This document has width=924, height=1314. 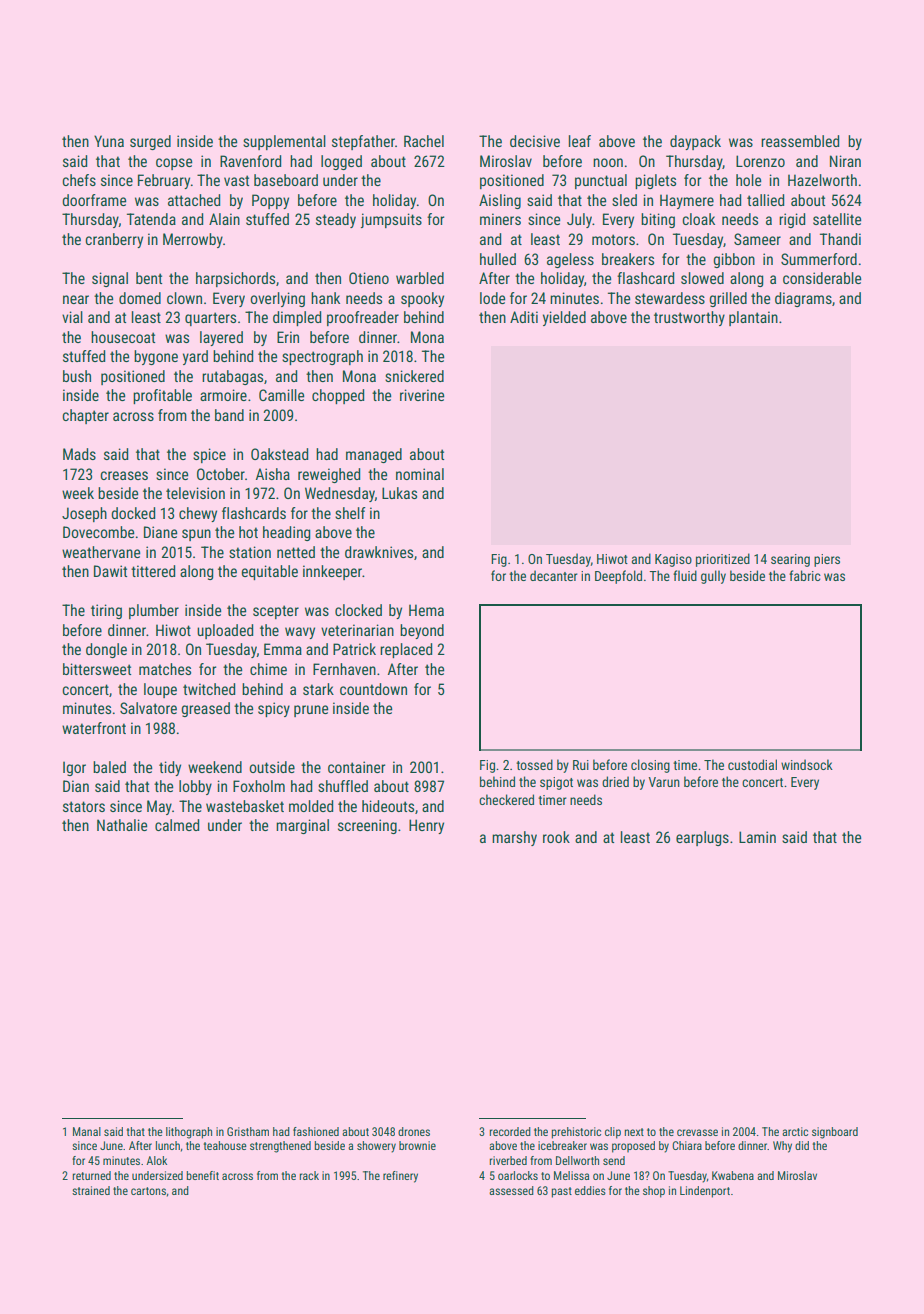 I want to click on spooky, so click(x=422, y=299).
